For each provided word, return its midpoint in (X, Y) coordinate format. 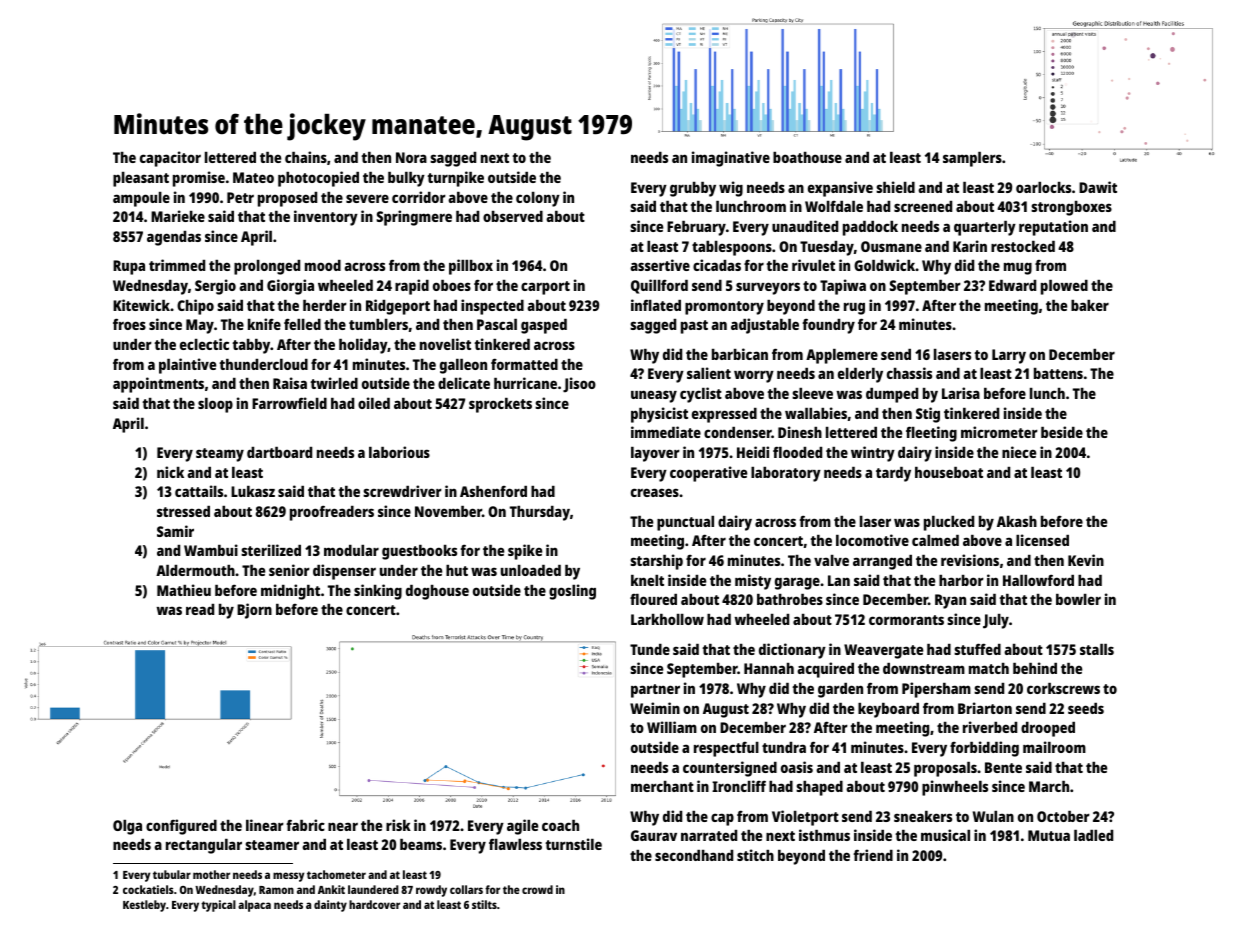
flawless (515, 844)
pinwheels (955, 788)
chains (306, 157)
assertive (660, 265)
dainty (330, 906)
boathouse (807, 157)
